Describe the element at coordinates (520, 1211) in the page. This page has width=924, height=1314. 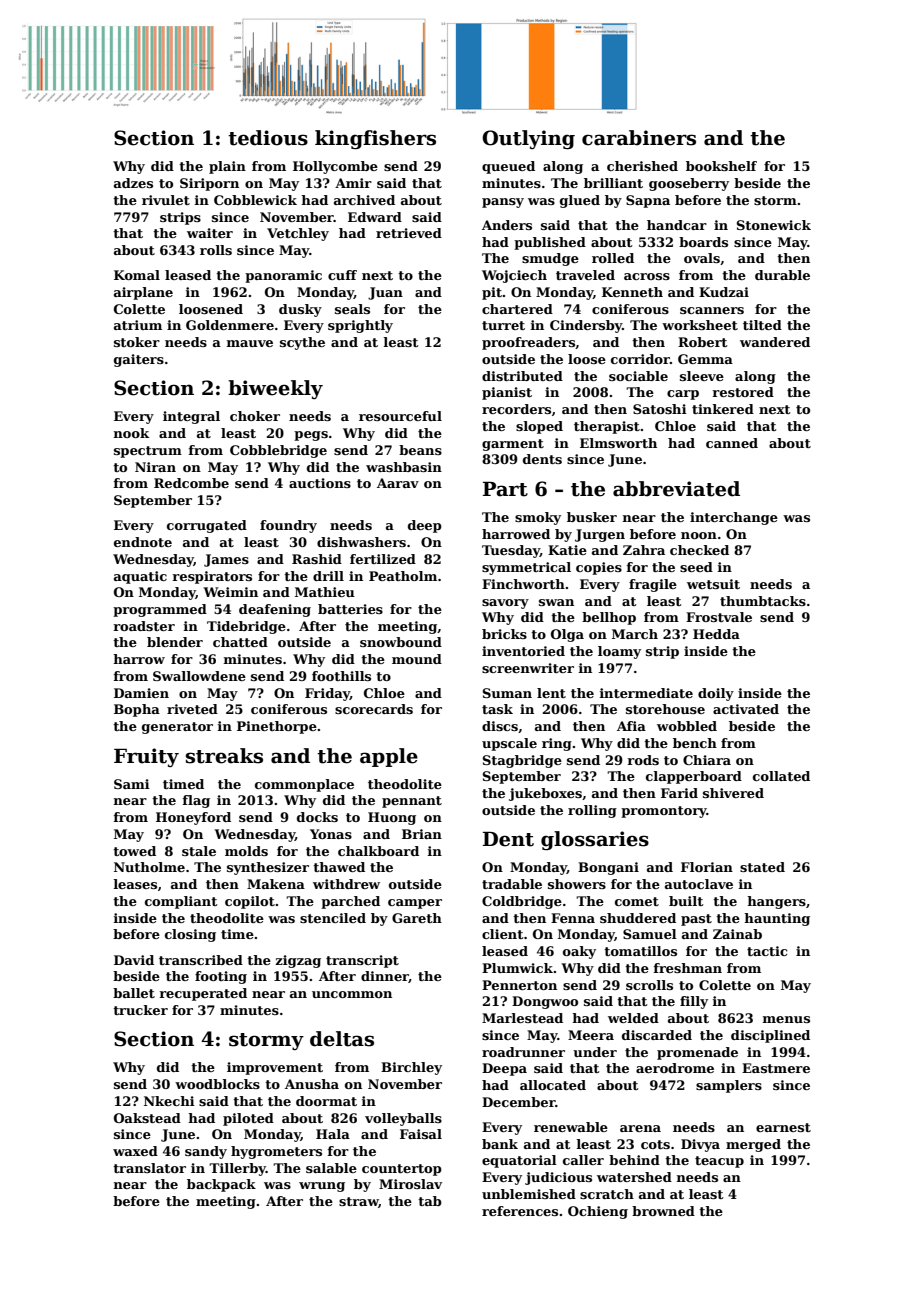
I see `references` at that location.
